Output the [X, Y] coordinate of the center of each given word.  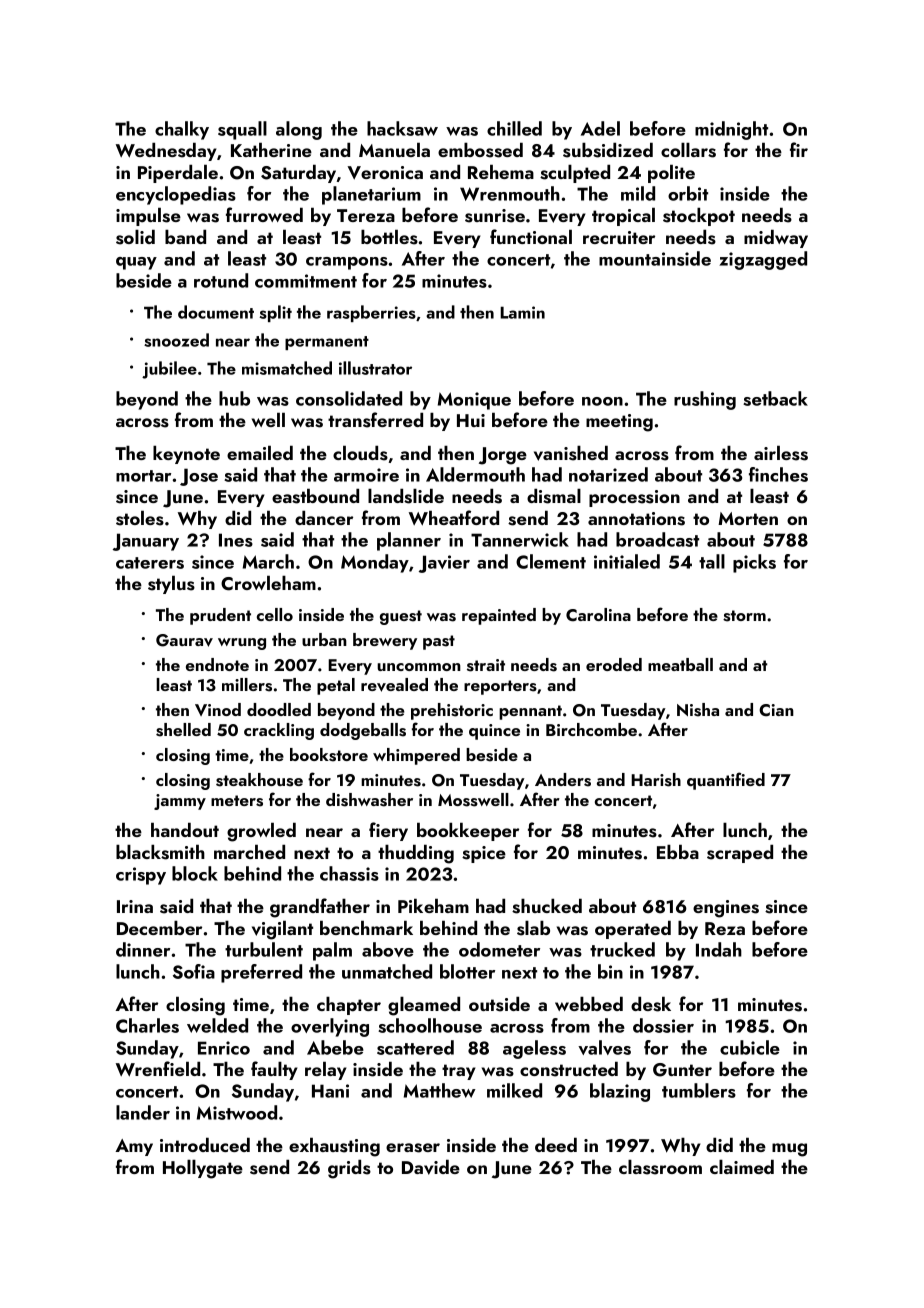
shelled [183, 730]
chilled [514, 128]
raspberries [371, 313]
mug [789, 1150]
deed [556, 1145]
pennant [530, 712]
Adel [600, 128]
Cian [776, 710]
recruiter [619, 237]
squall [242, 130]
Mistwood [237, 1112]
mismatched [287, 368]
